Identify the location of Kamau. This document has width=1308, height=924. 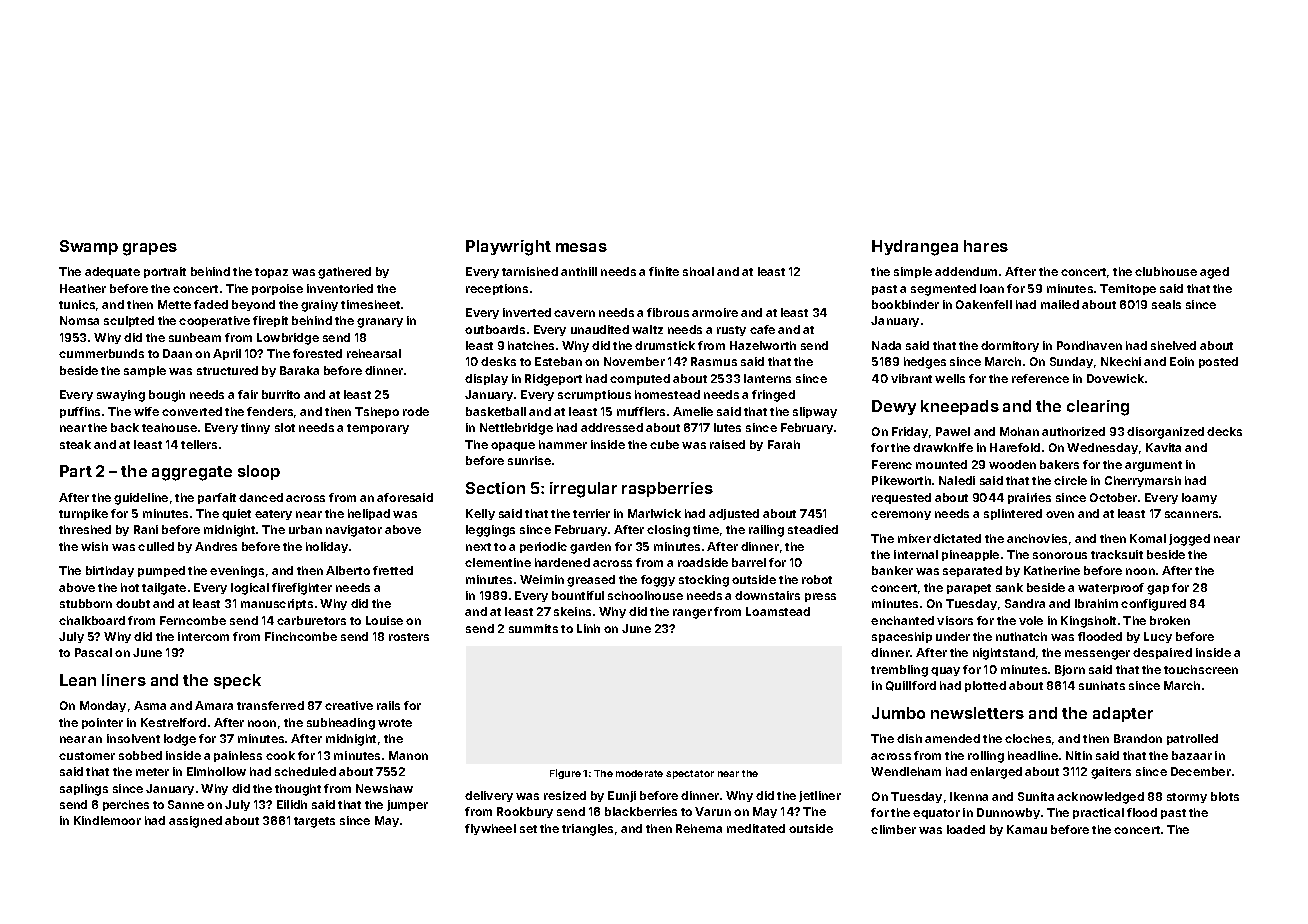
(1027, 829).
